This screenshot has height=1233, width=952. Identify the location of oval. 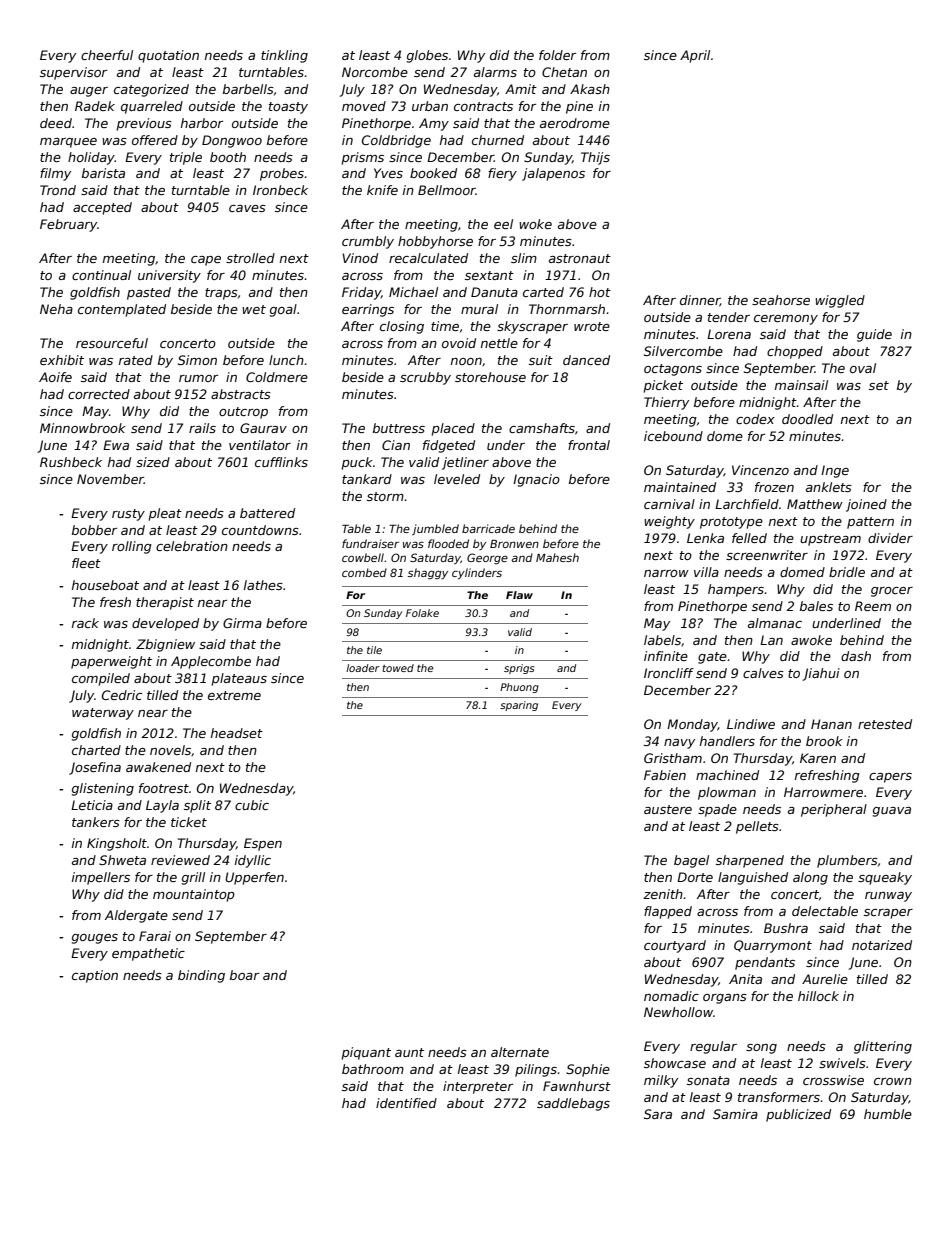
(863, 368).
